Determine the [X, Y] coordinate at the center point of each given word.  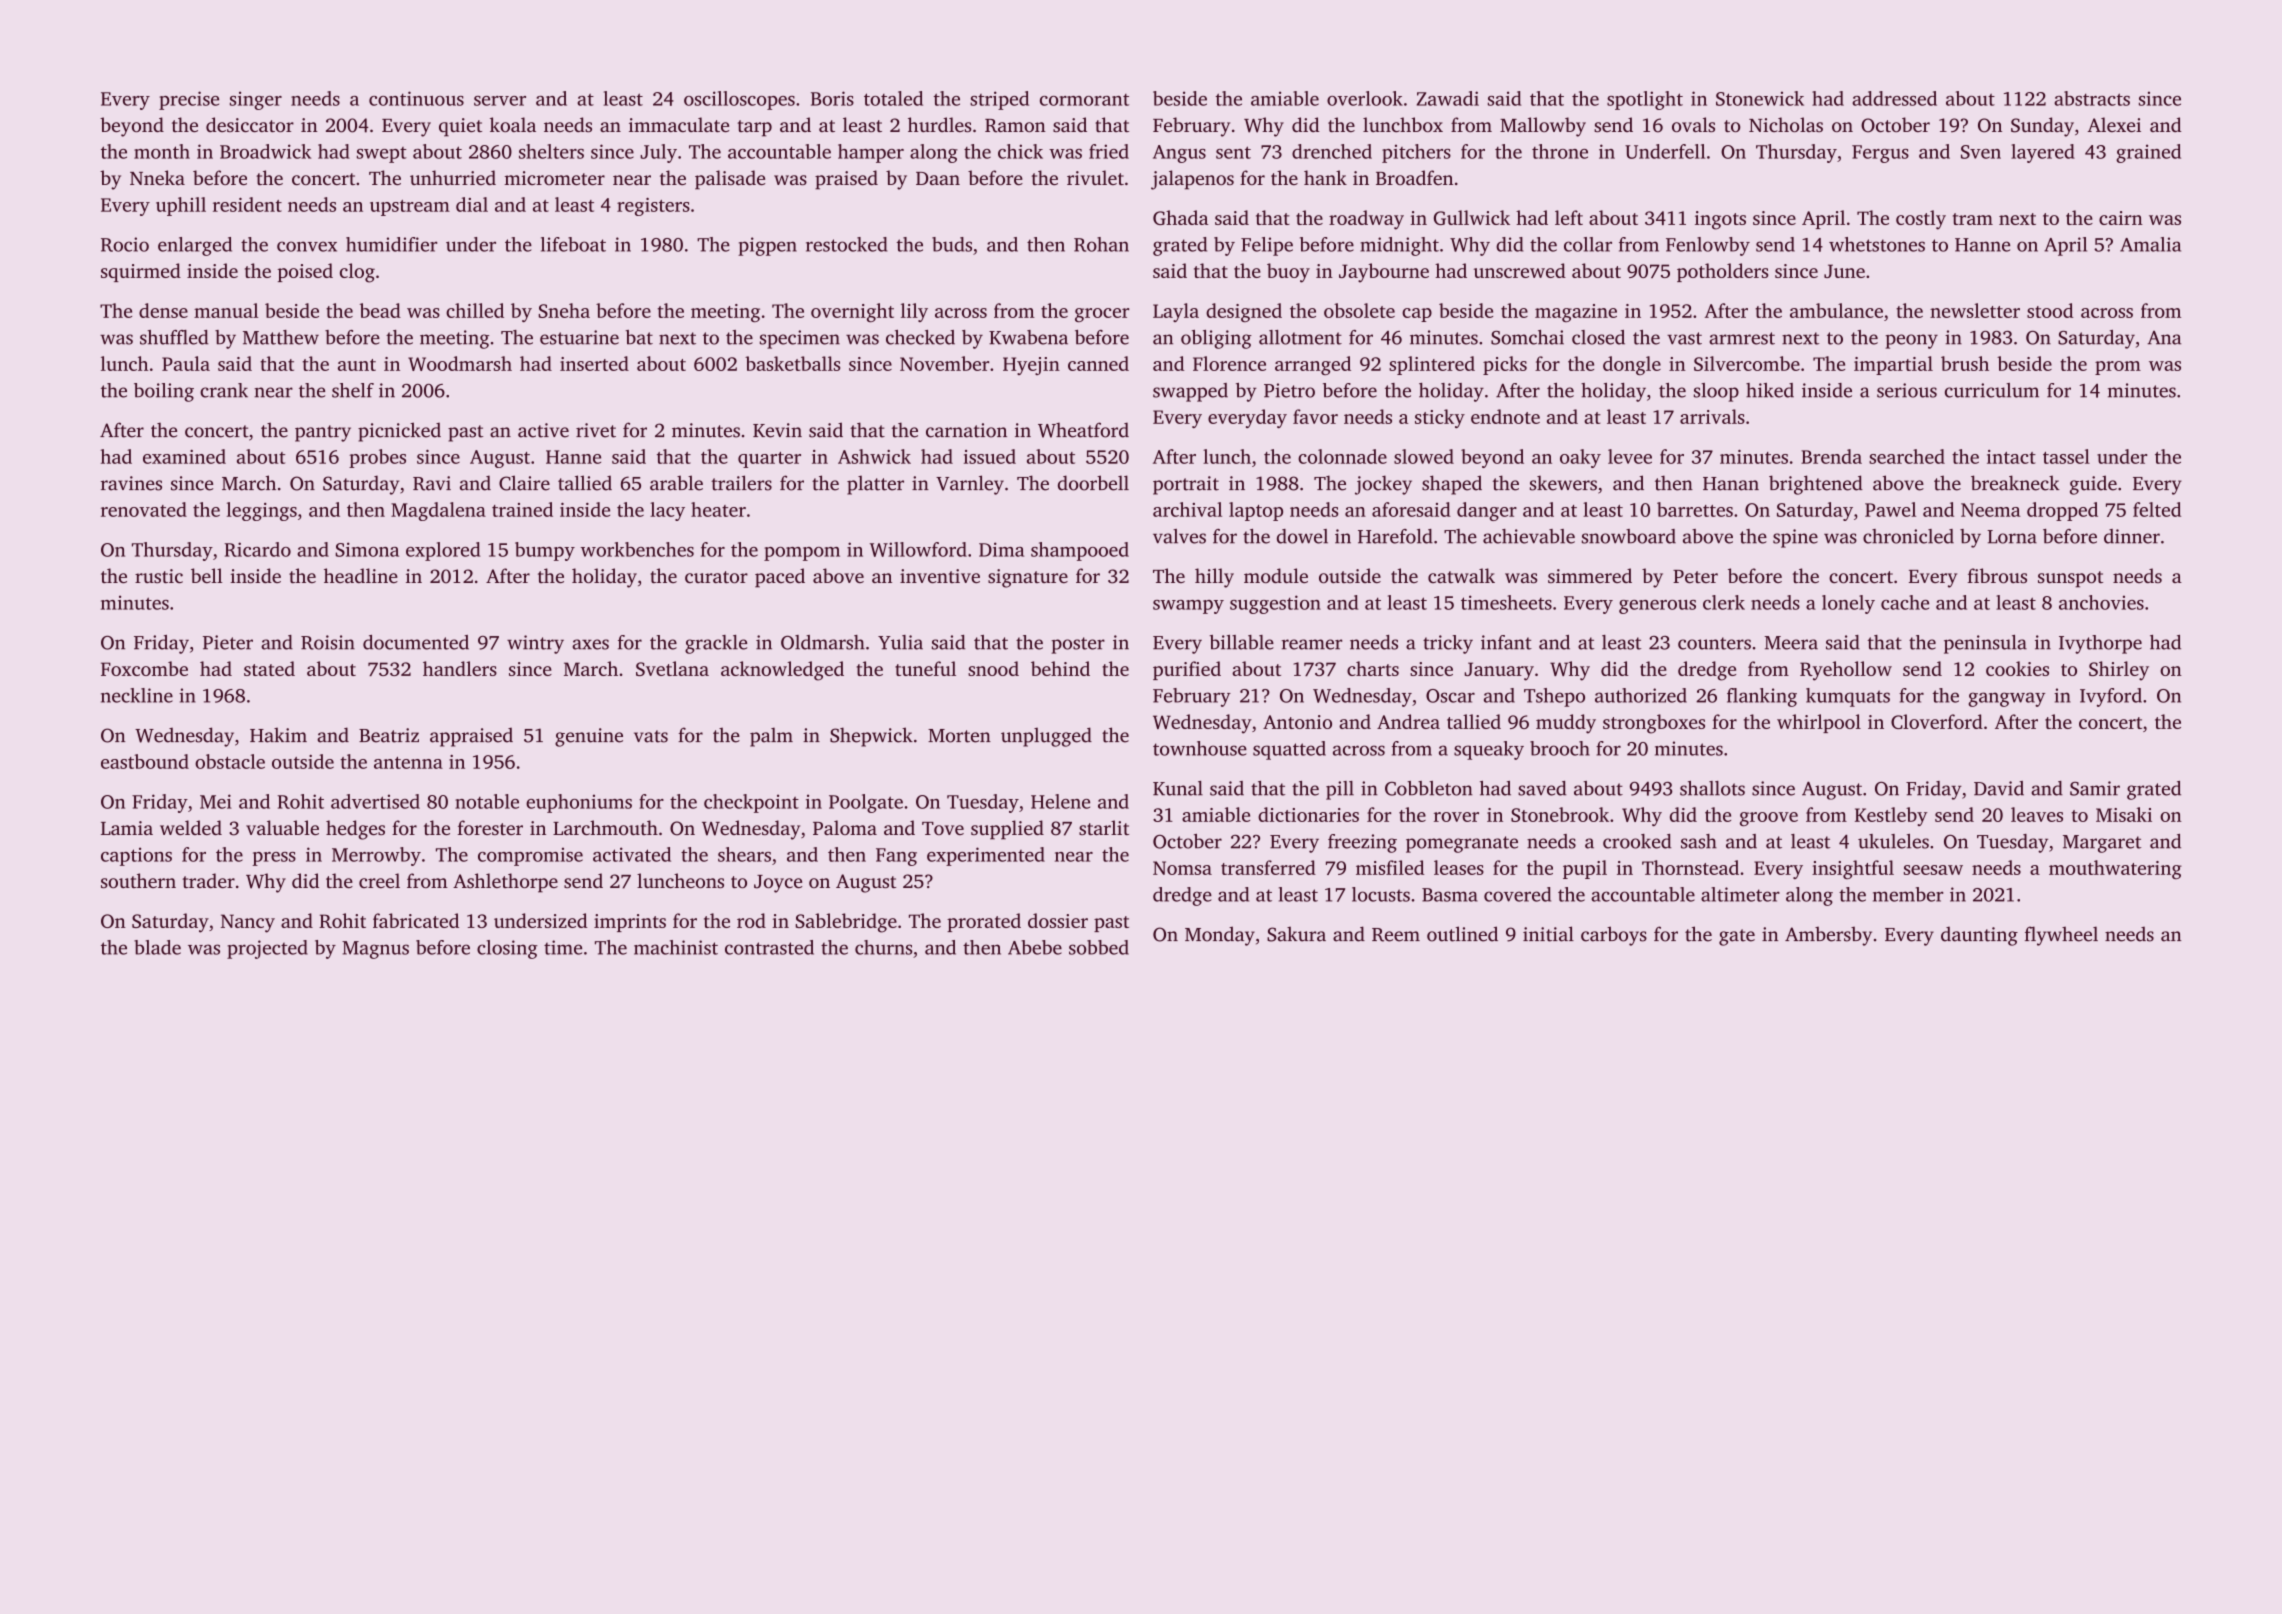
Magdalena [438, 511]
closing [507, 949]
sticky [1440, 418]
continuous [416, 98]
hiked [1770, 390]
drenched [1332, 151]
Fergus [1880, 154]
